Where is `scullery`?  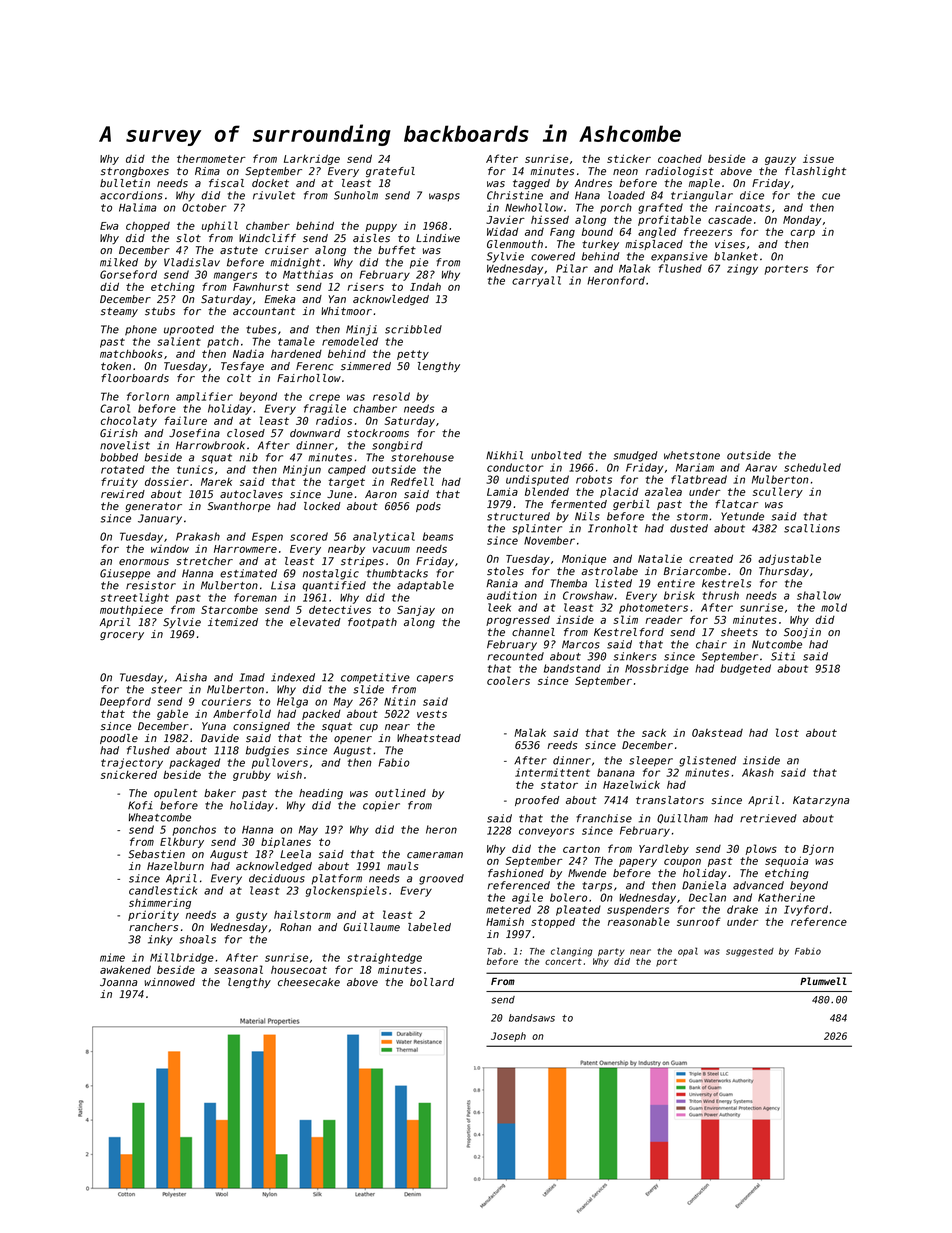
scullery is located at coordinates (778, 492).
